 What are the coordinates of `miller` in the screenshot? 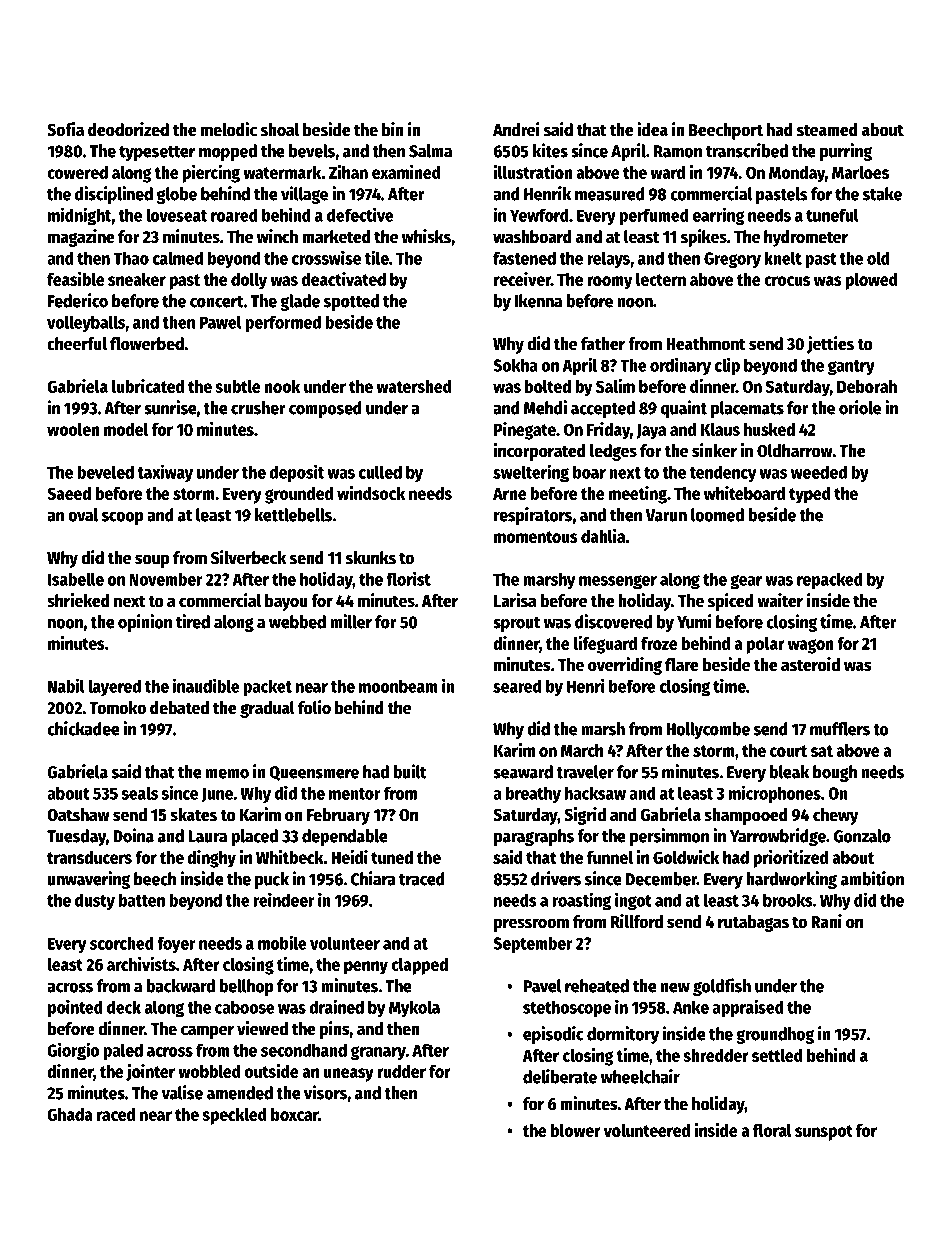 It's located at (351, 621).
